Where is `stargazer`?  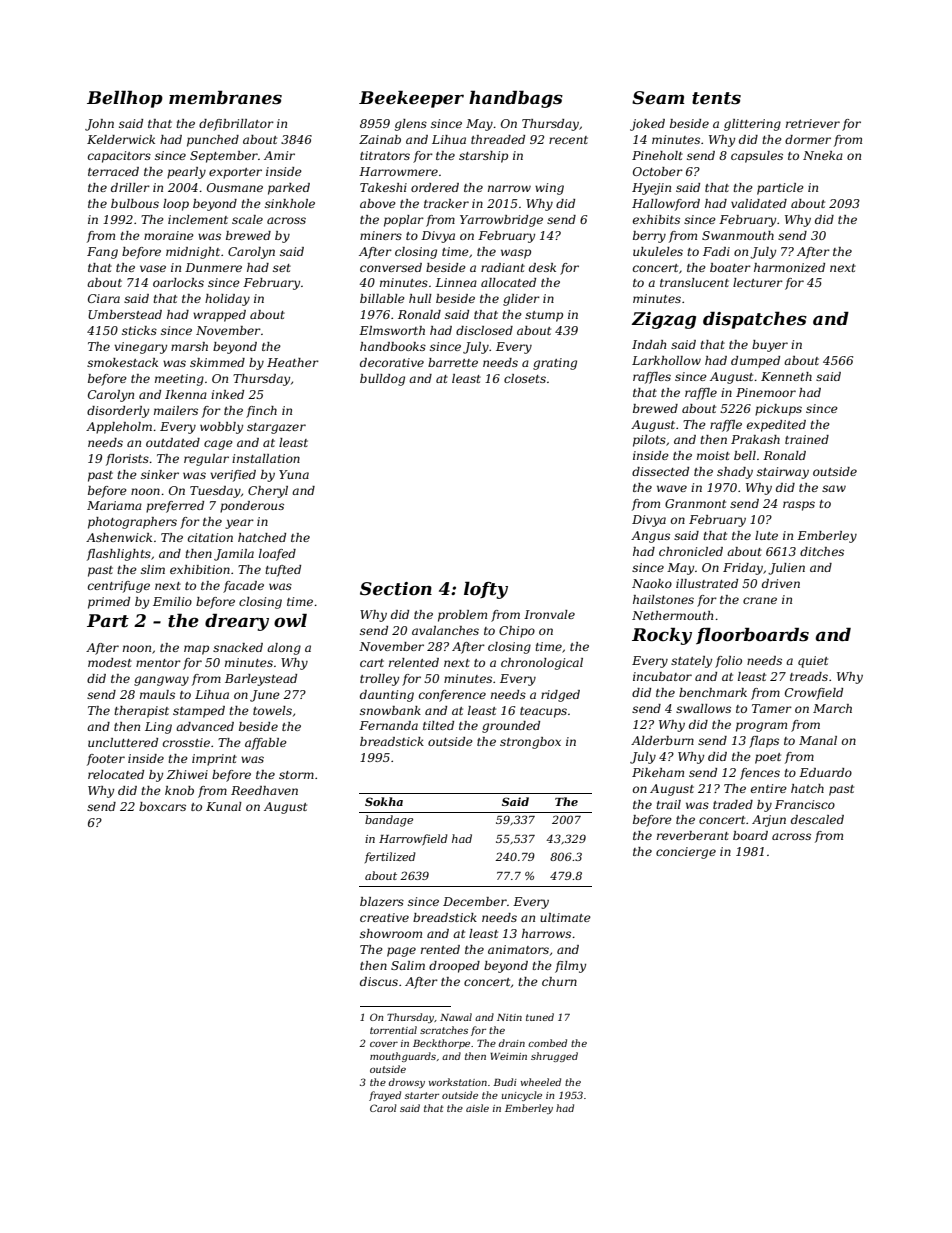 stargazer is located at coordinates (276, 428).
